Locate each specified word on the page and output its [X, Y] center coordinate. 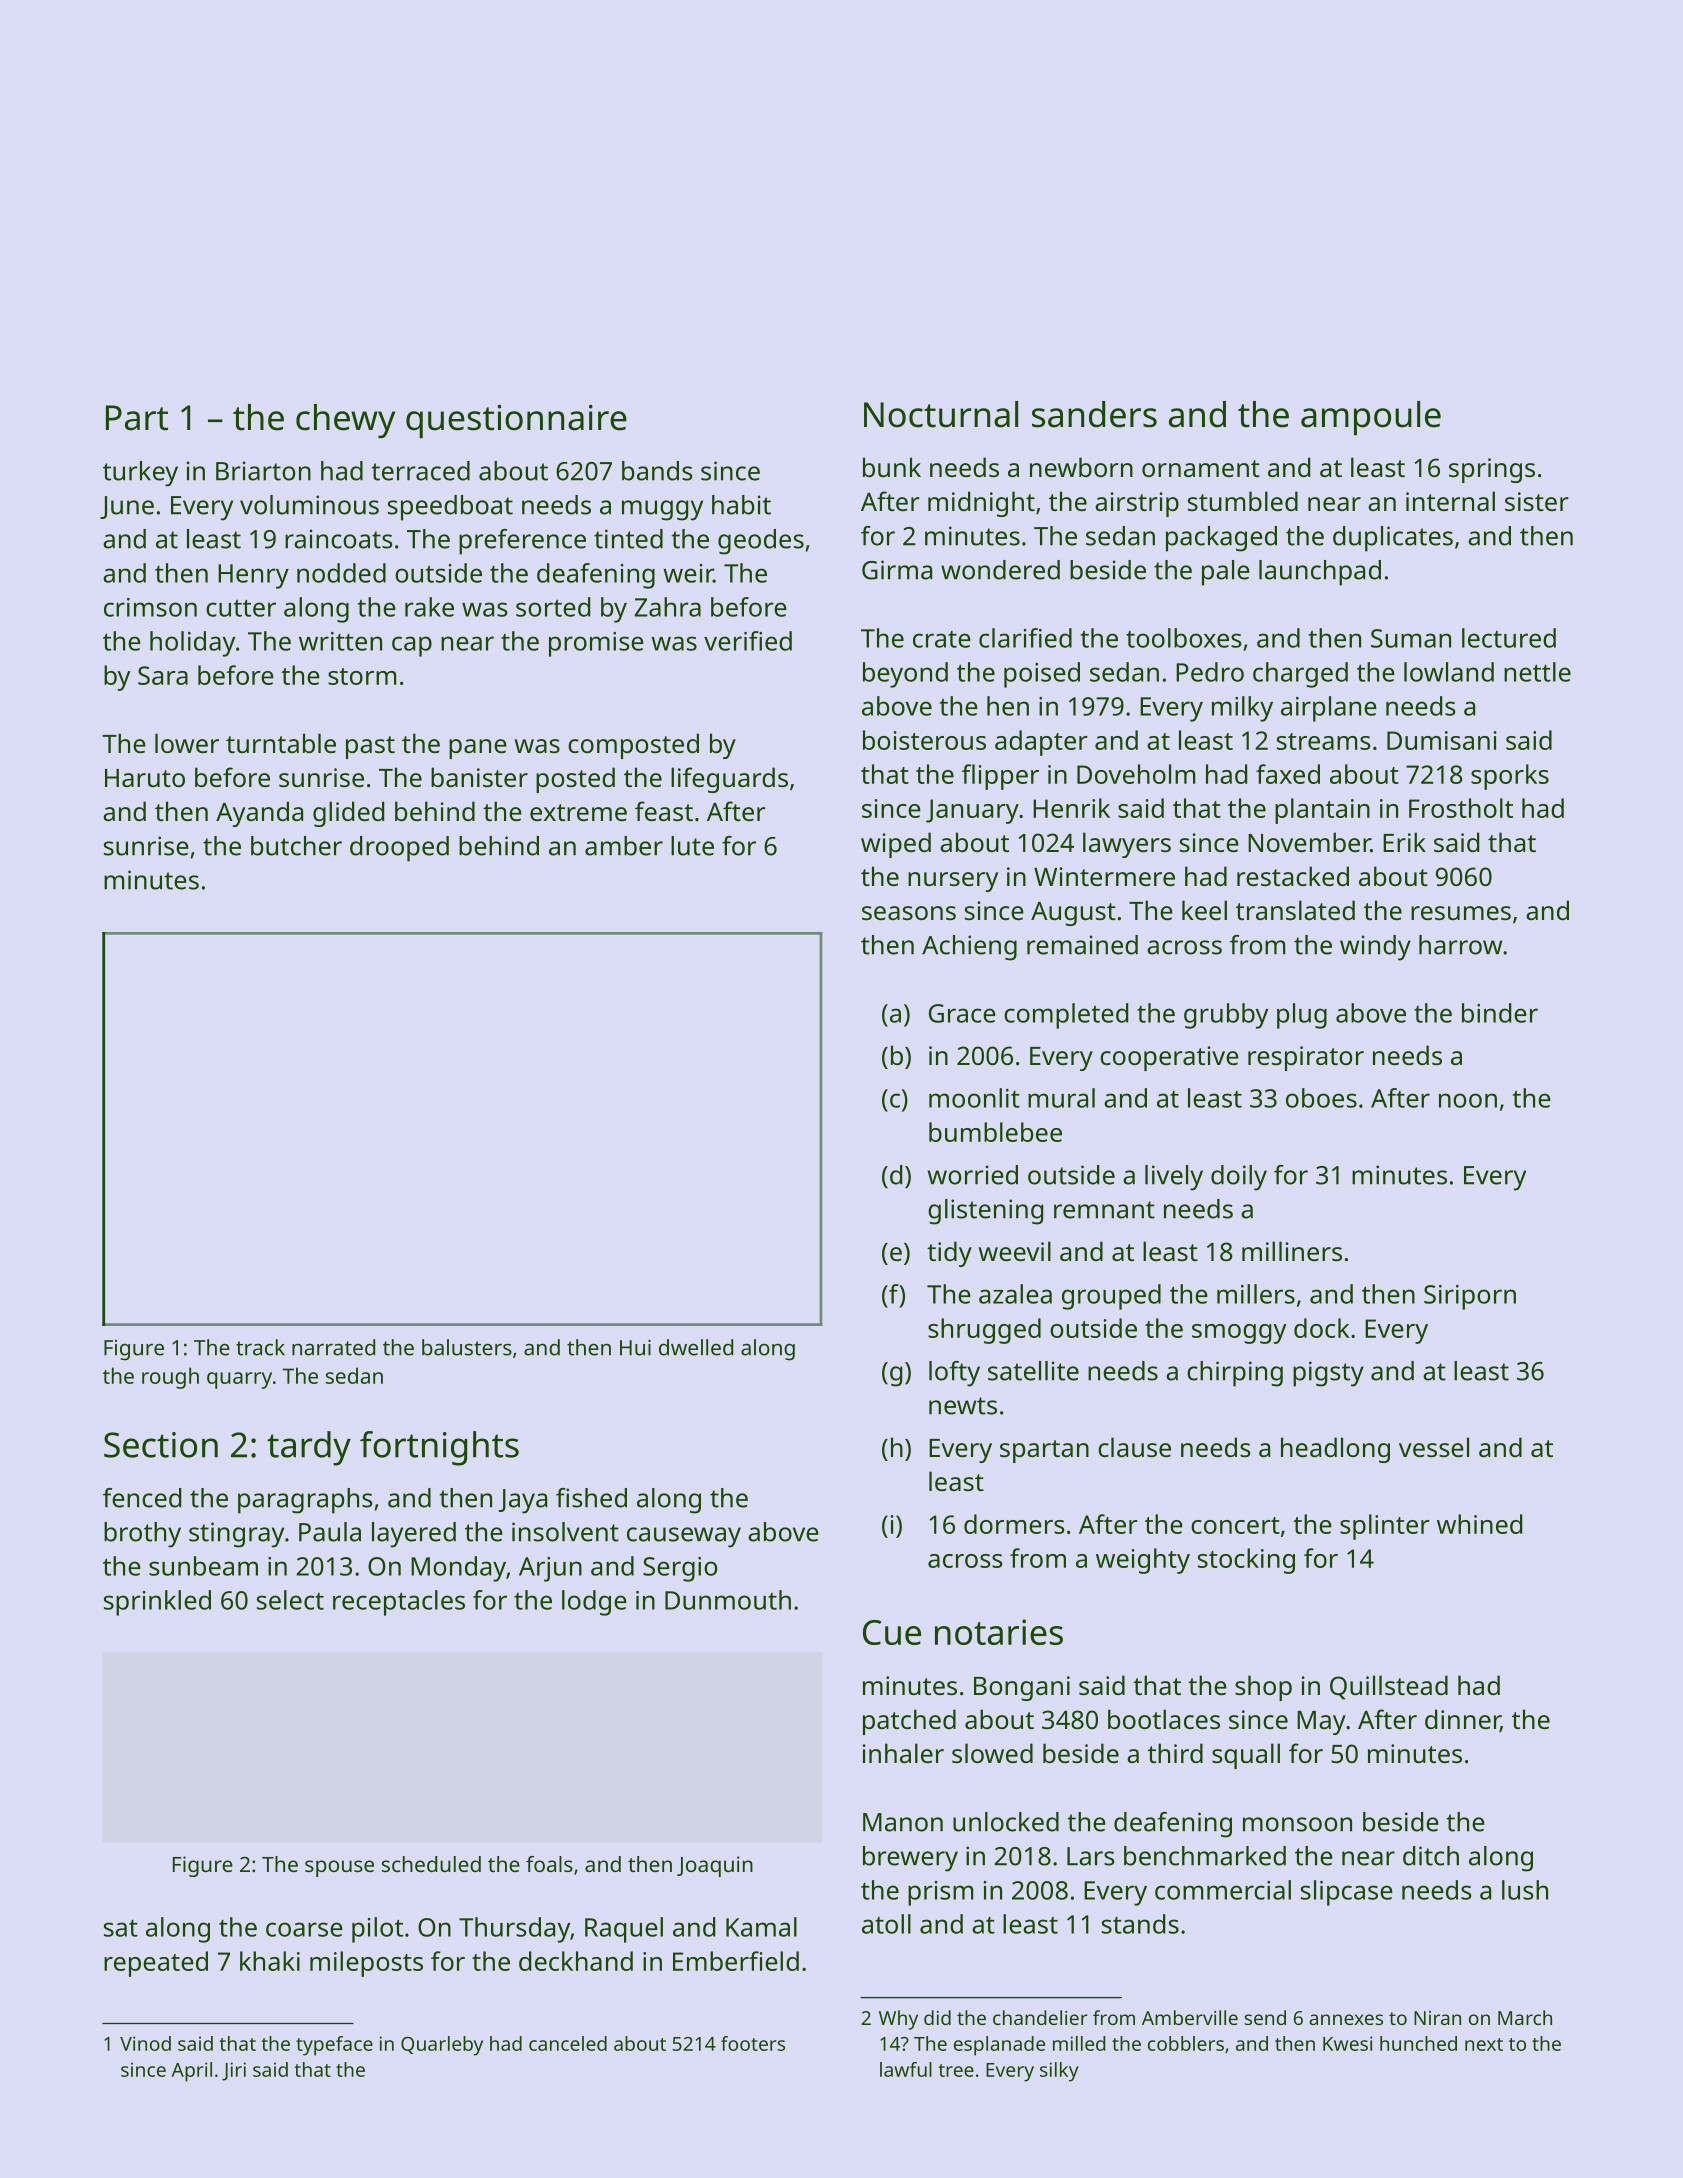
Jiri [234, 2071]
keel [1204, 910]
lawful [906, 2069]
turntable [281, 743]
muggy [662, 510]
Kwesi [1347, 2043]
